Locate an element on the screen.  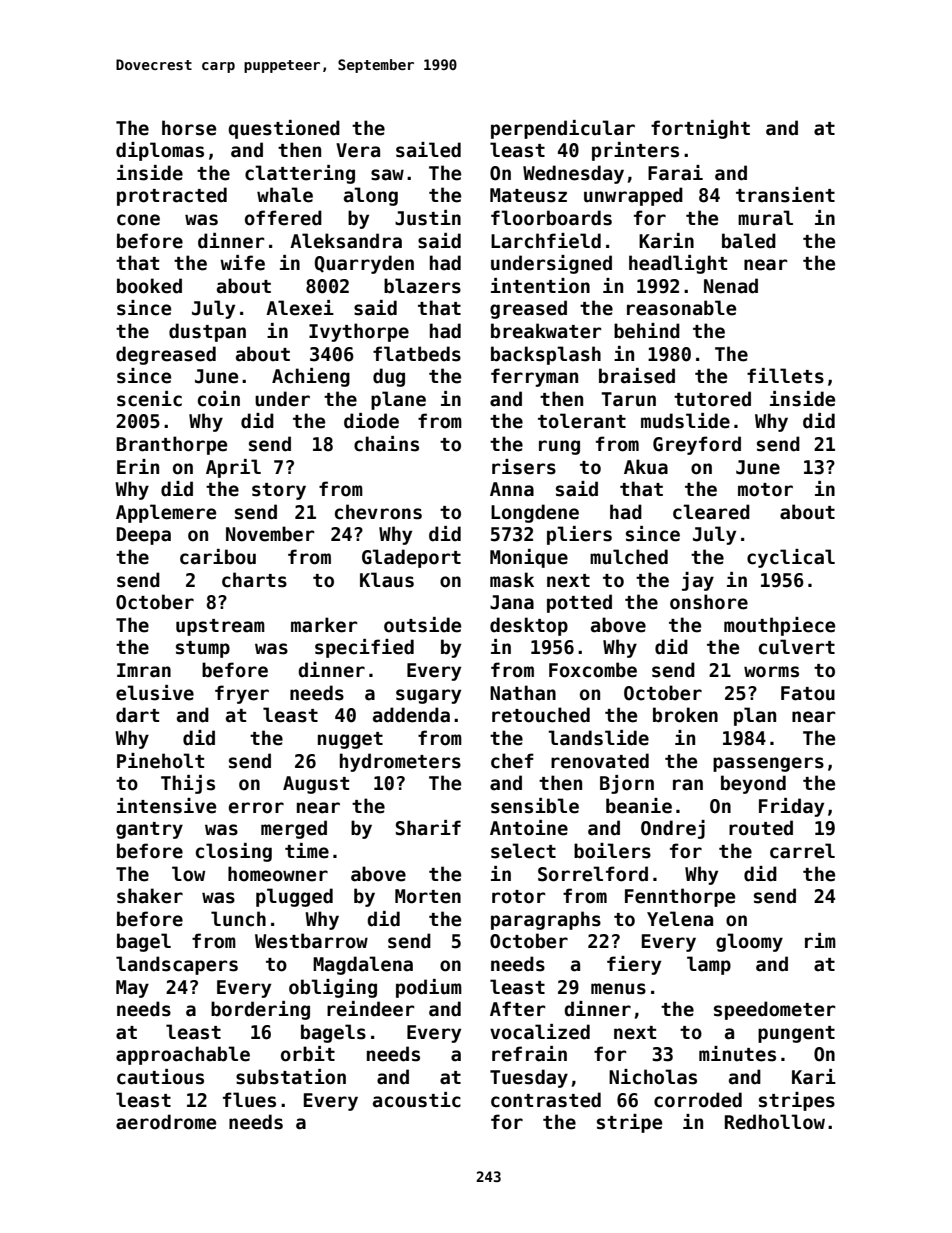
Nathan is located at coordinates (523, 693).
